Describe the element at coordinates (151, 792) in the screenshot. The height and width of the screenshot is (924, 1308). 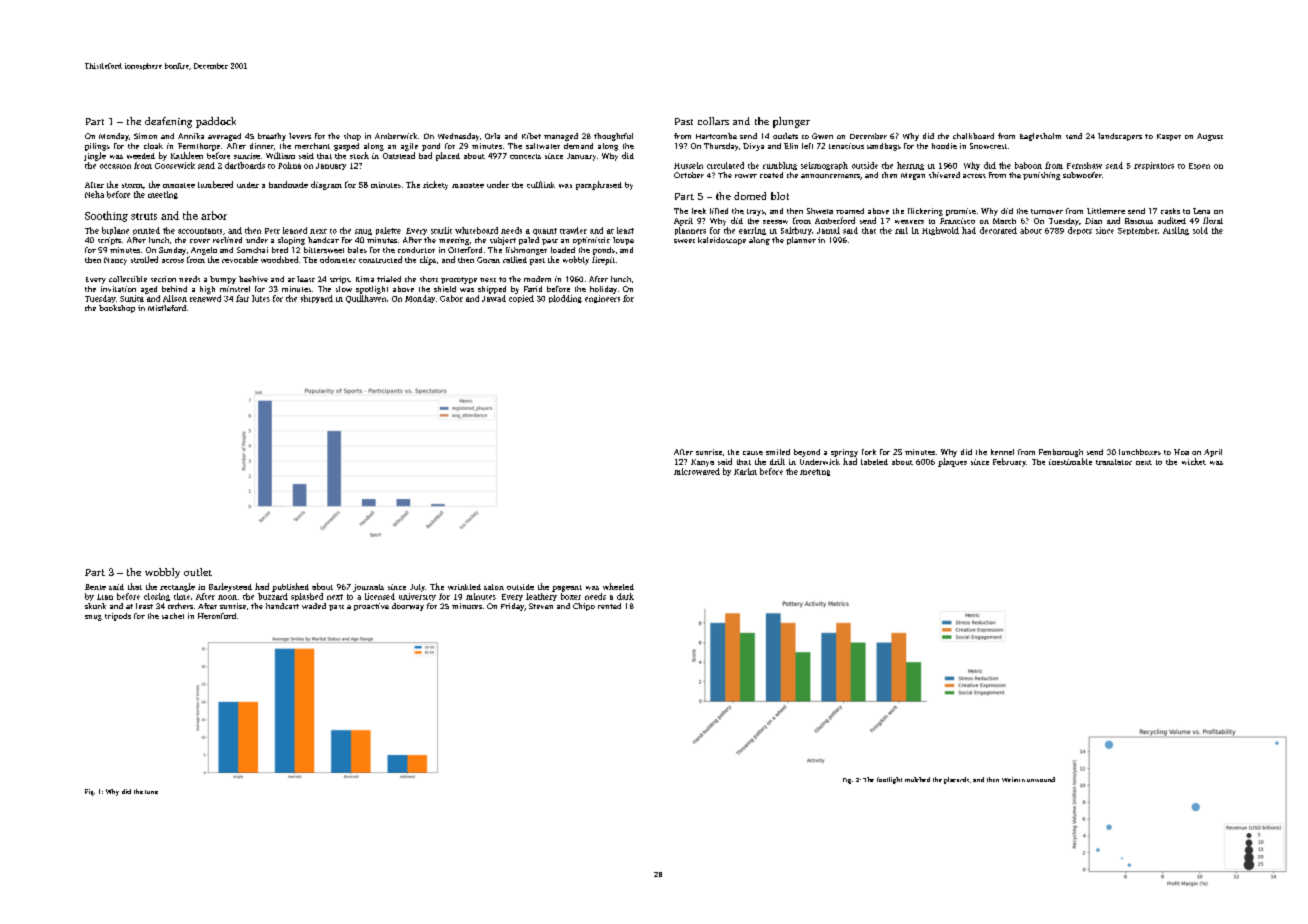
I see `tune` at that location.
